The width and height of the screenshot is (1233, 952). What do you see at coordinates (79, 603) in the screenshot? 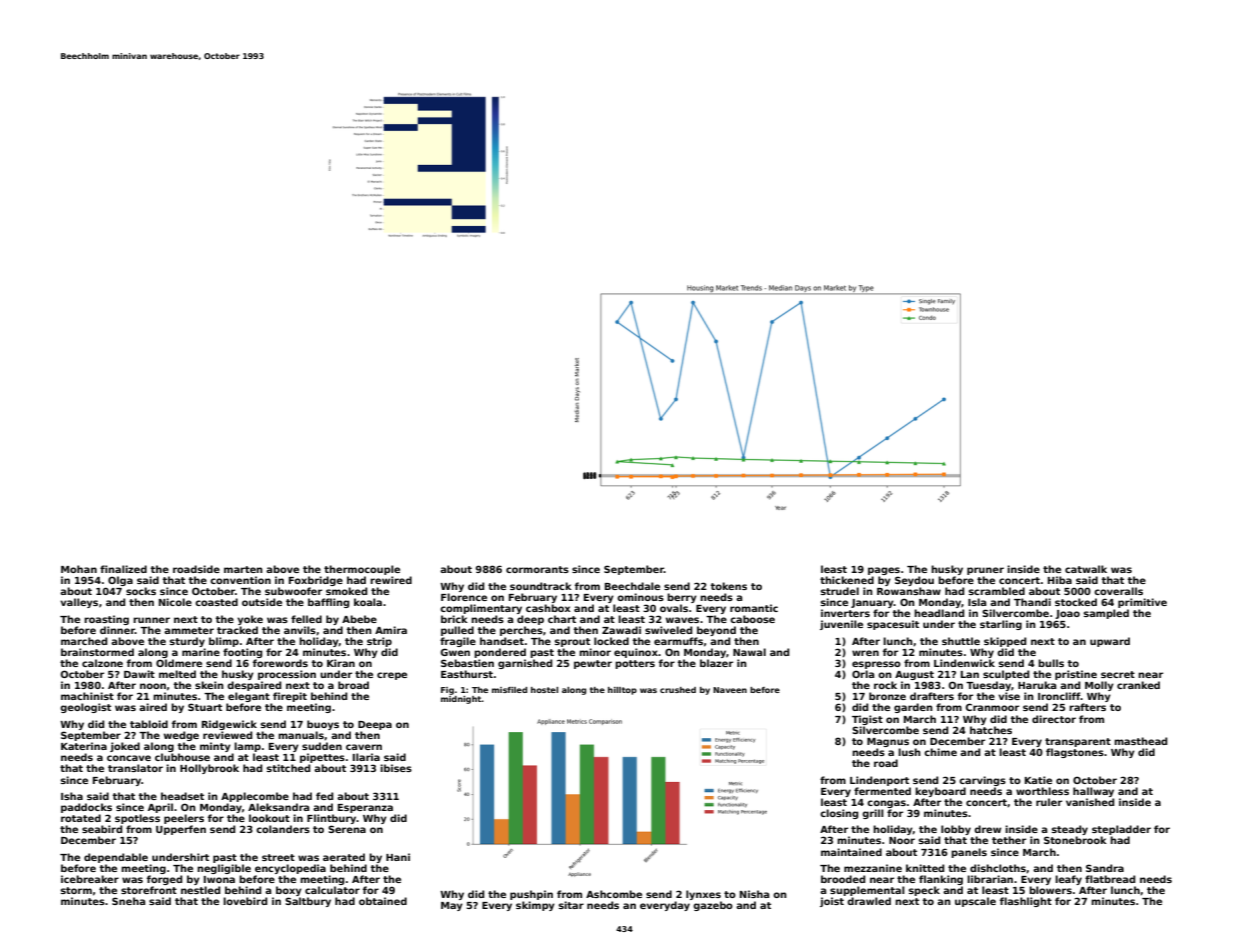
I see `valleys` at bounding box center [79, 603].
